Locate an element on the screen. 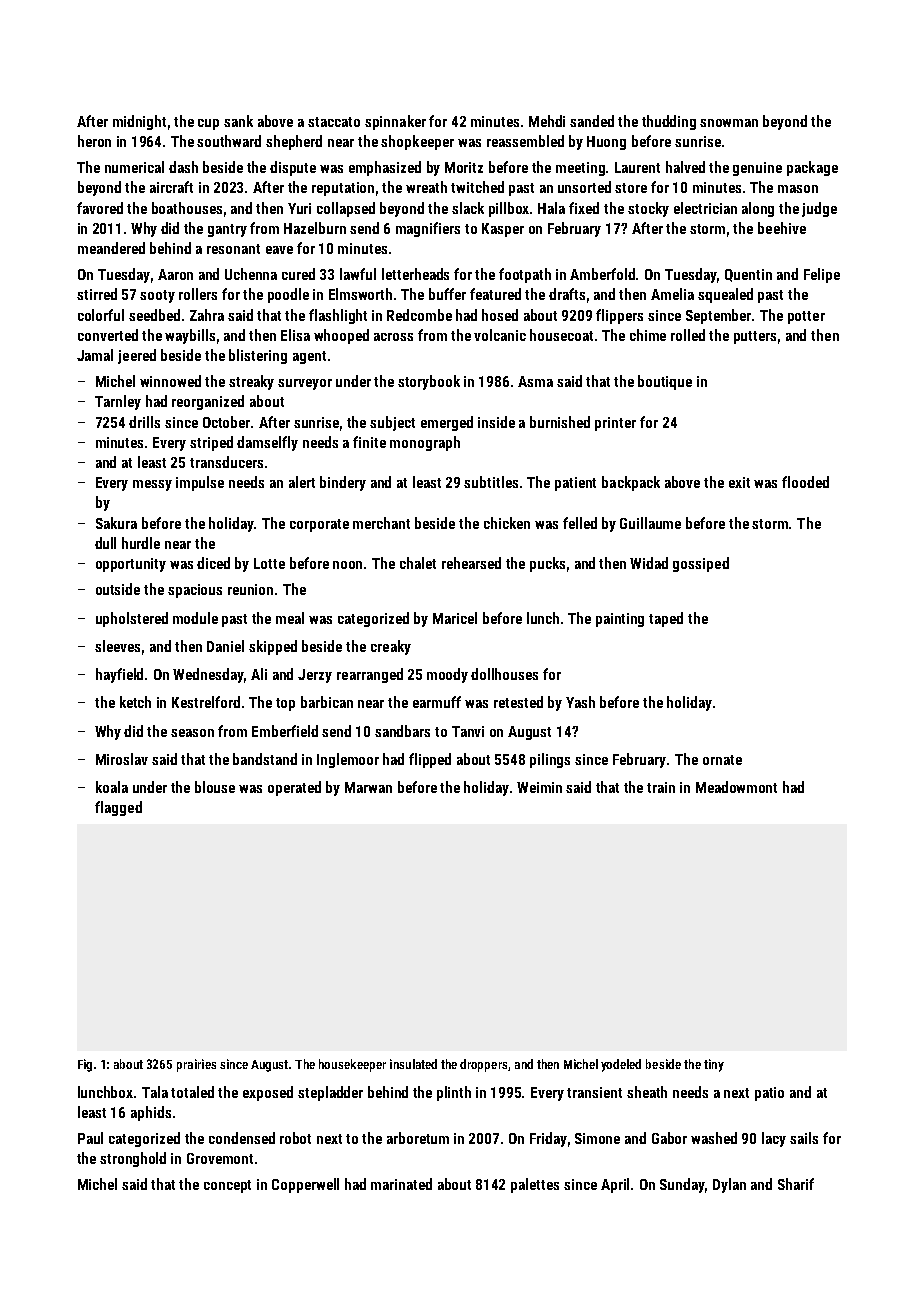 The image size is (924, 1308). concept is located at coordinates (227, 1186).
